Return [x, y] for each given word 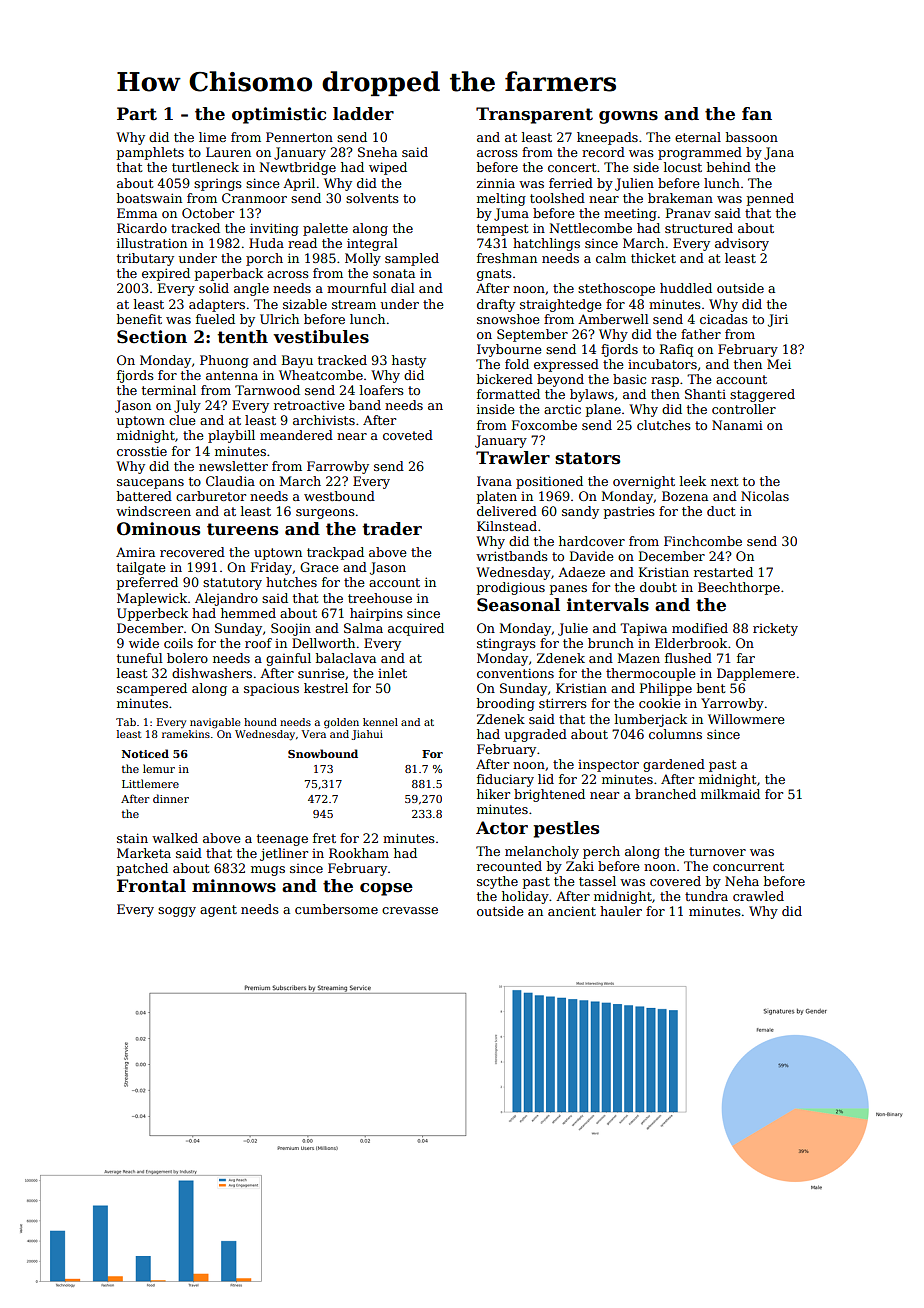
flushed [688, 658]
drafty [496, 305]
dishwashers [212, 673]
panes [568, 590]
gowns [628, 117]
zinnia [496, 183]
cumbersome [336, 909]
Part [137, 114]
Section [152, 337]
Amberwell [613, 319]
